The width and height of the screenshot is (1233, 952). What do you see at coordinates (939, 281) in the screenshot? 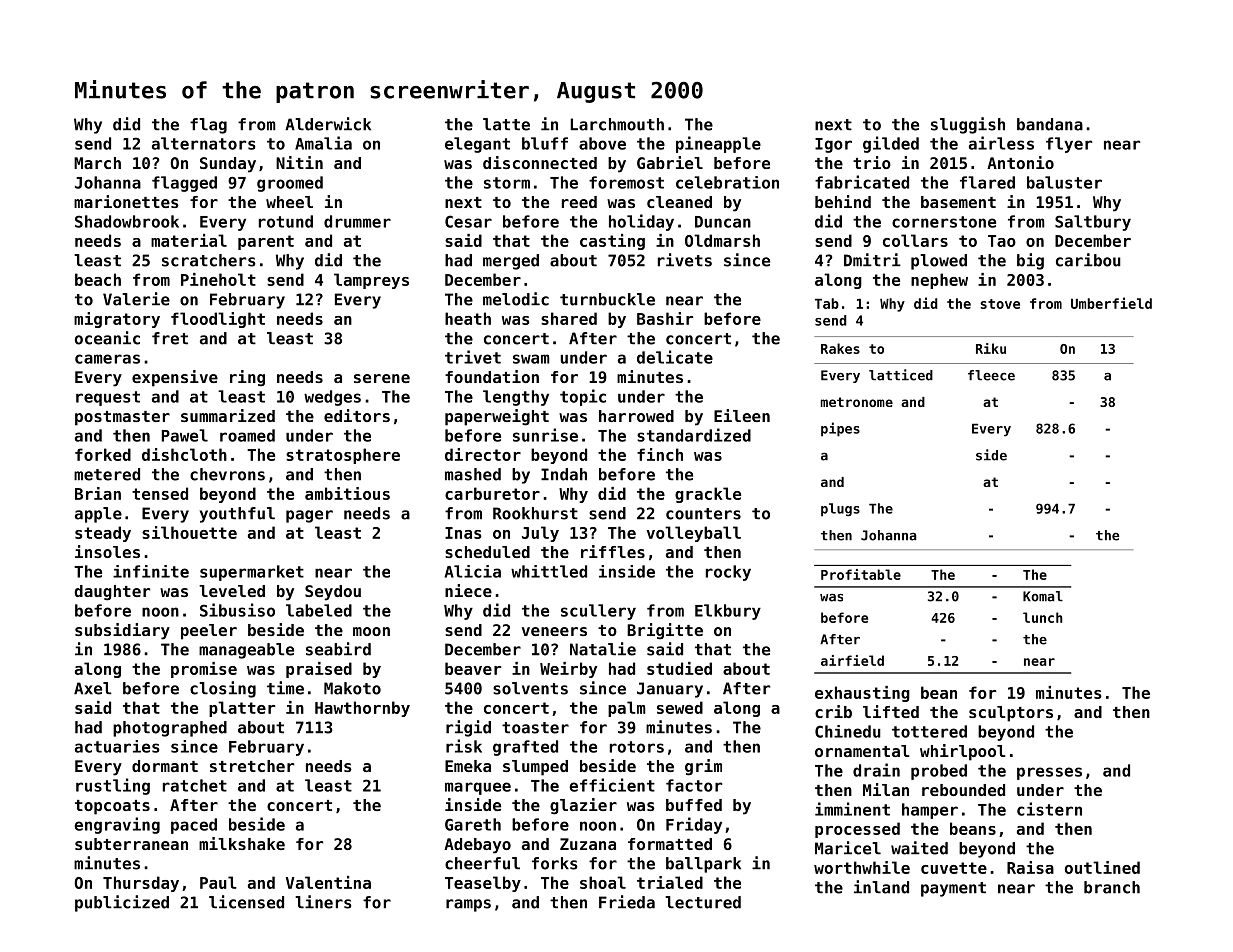
I see `nephew` at bounding box center [939, 281].
